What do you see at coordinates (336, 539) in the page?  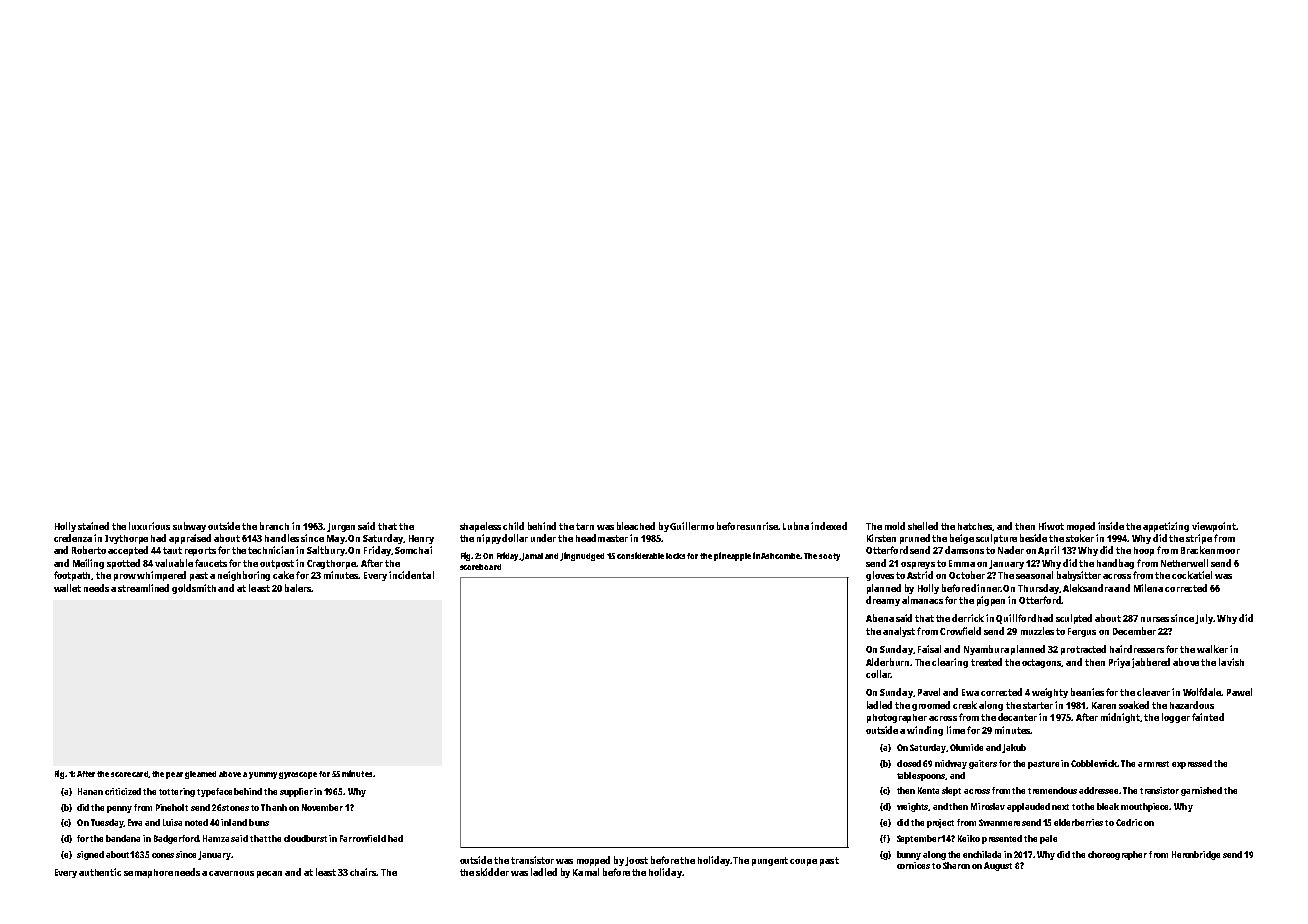 I see `May` at bounding box center [336, 539].
